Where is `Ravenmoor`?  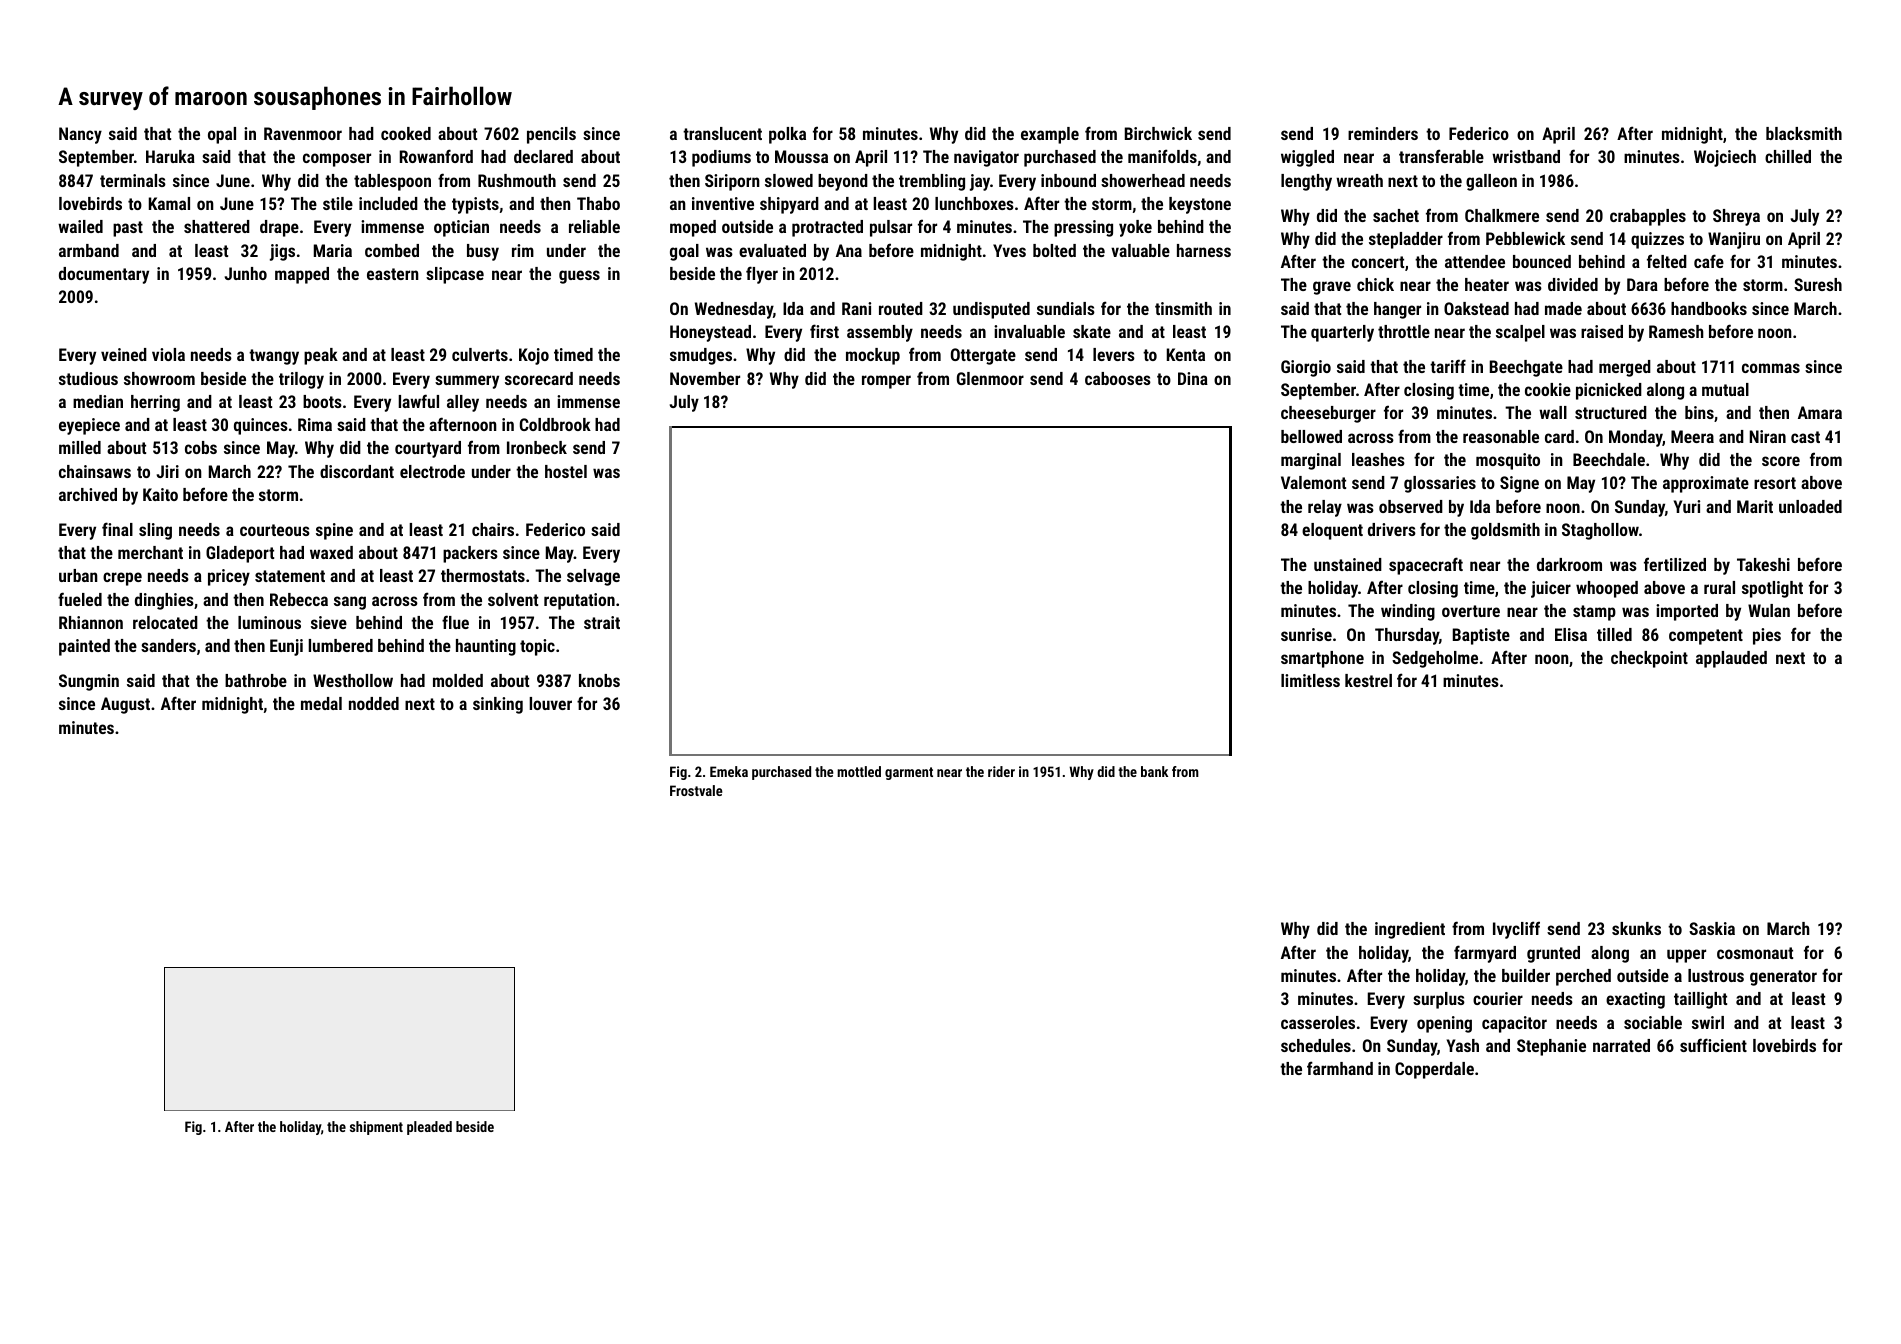 Ravenmoor is located at coordinates (303, 133).
